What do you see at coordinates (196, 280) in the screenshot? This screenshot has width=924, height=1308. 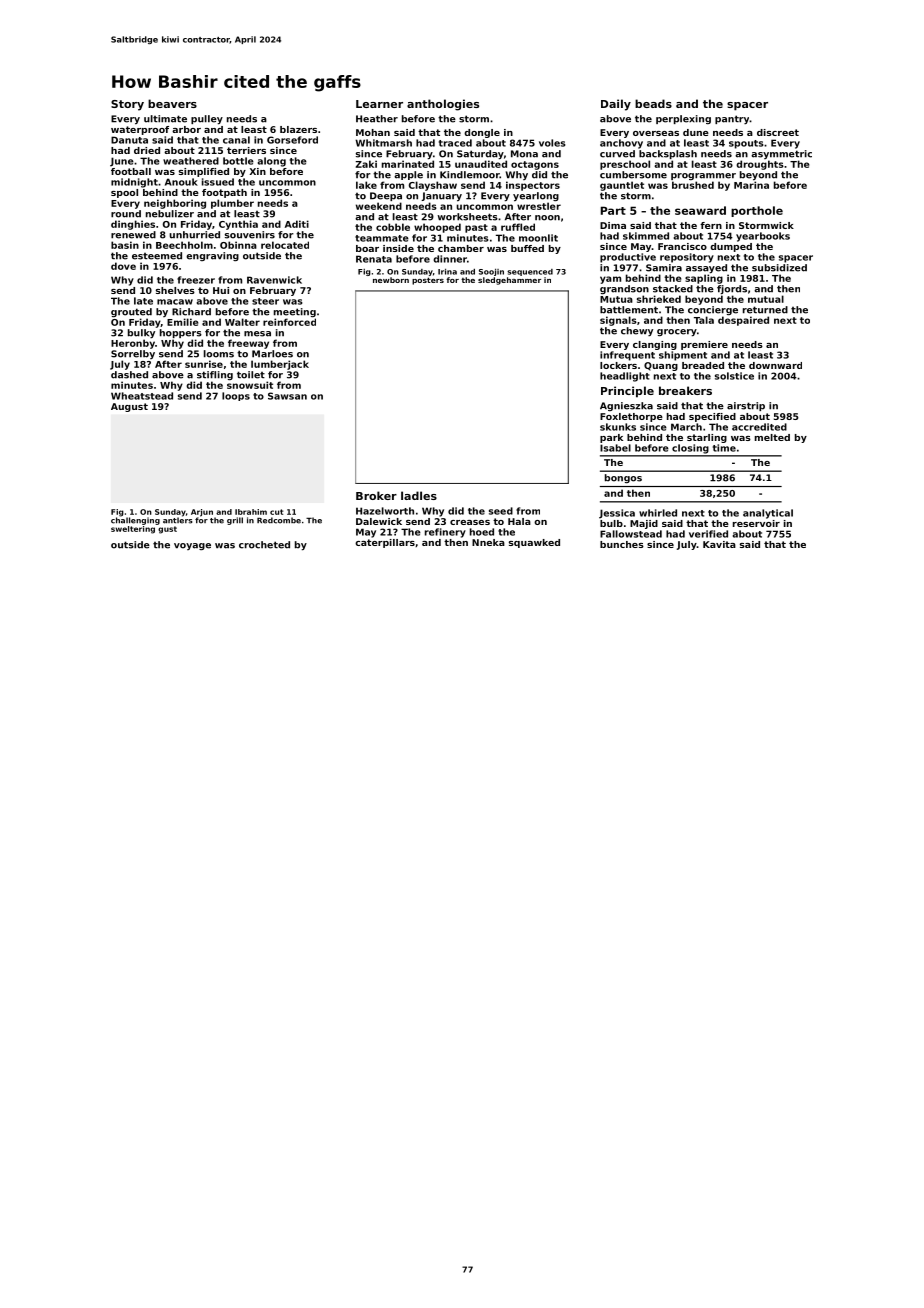 I see `freezer` at bounding box center [196, 280].
